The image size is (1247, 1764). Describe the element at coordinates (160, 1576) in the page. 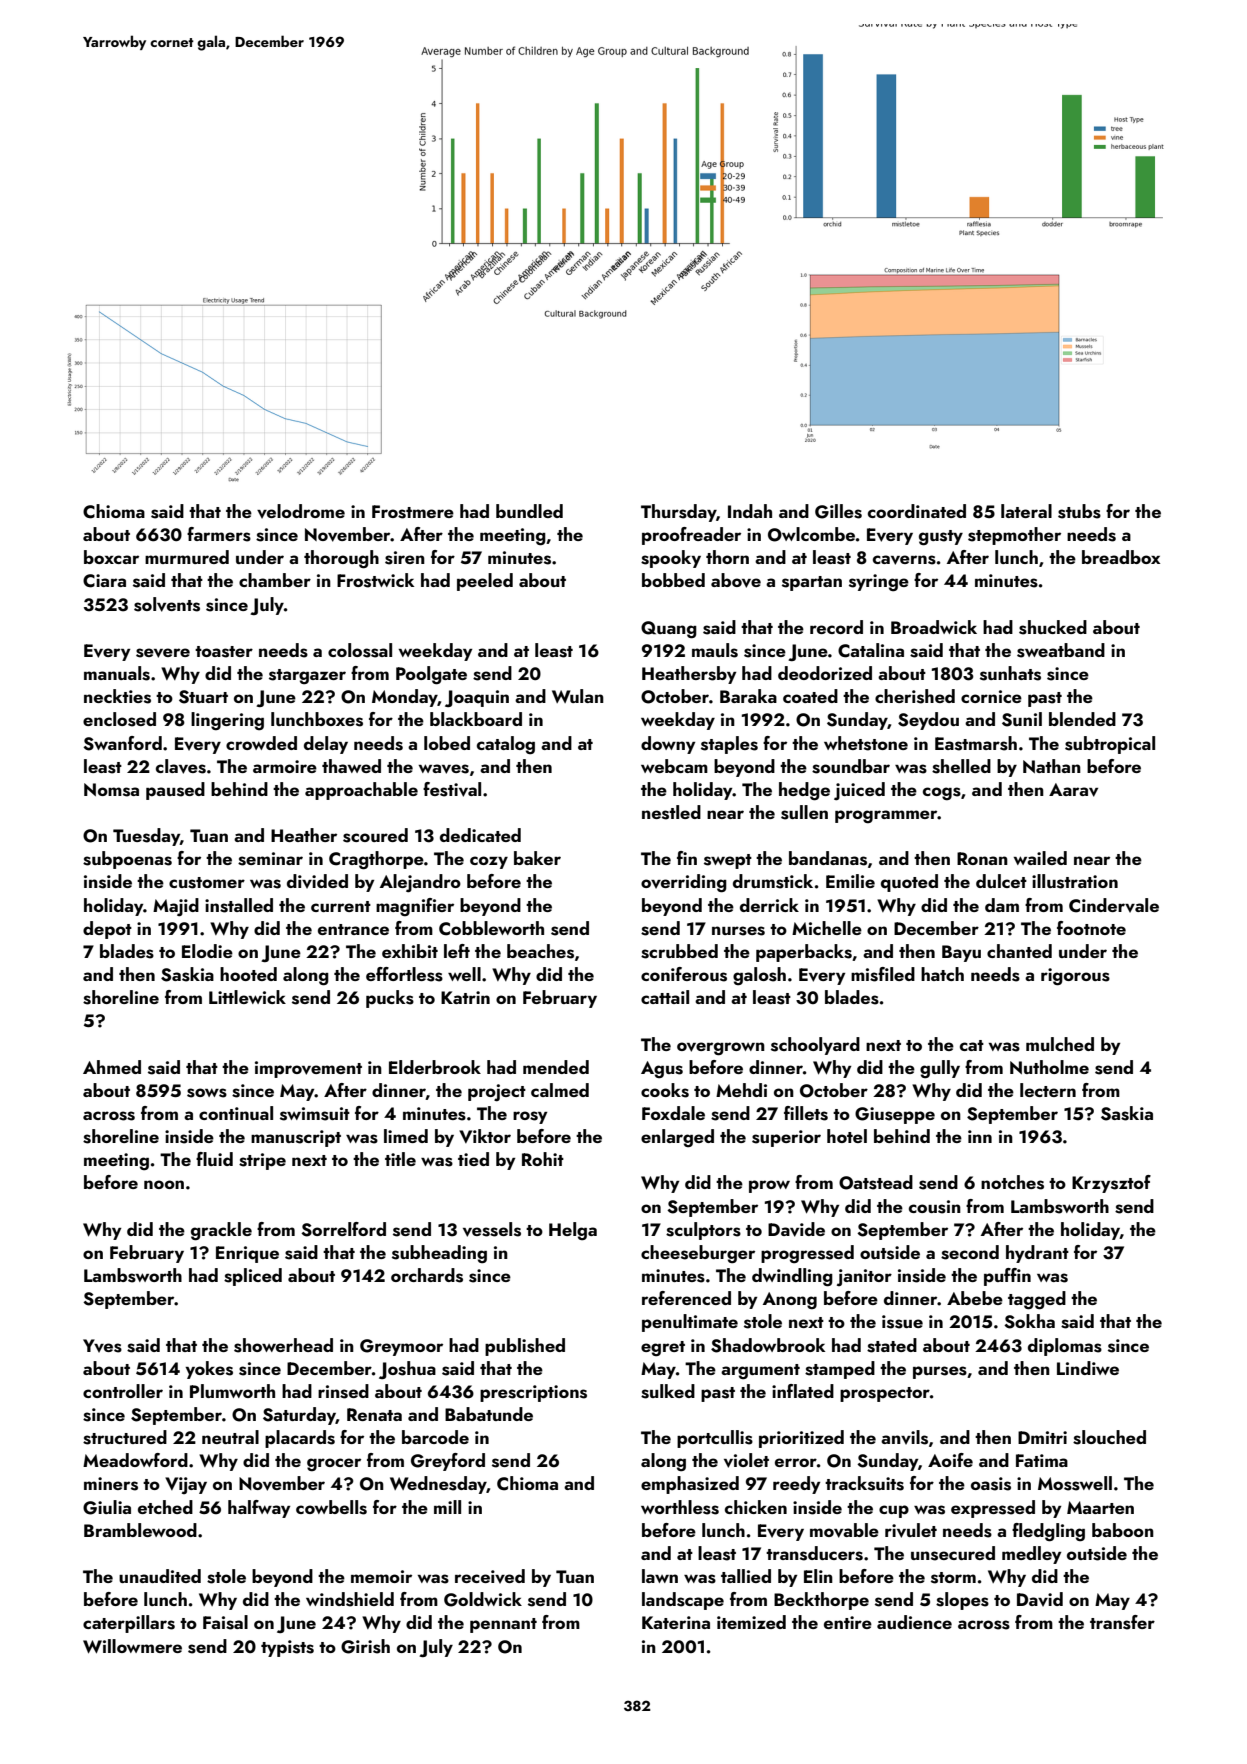

I see `unaudited` at that location.
